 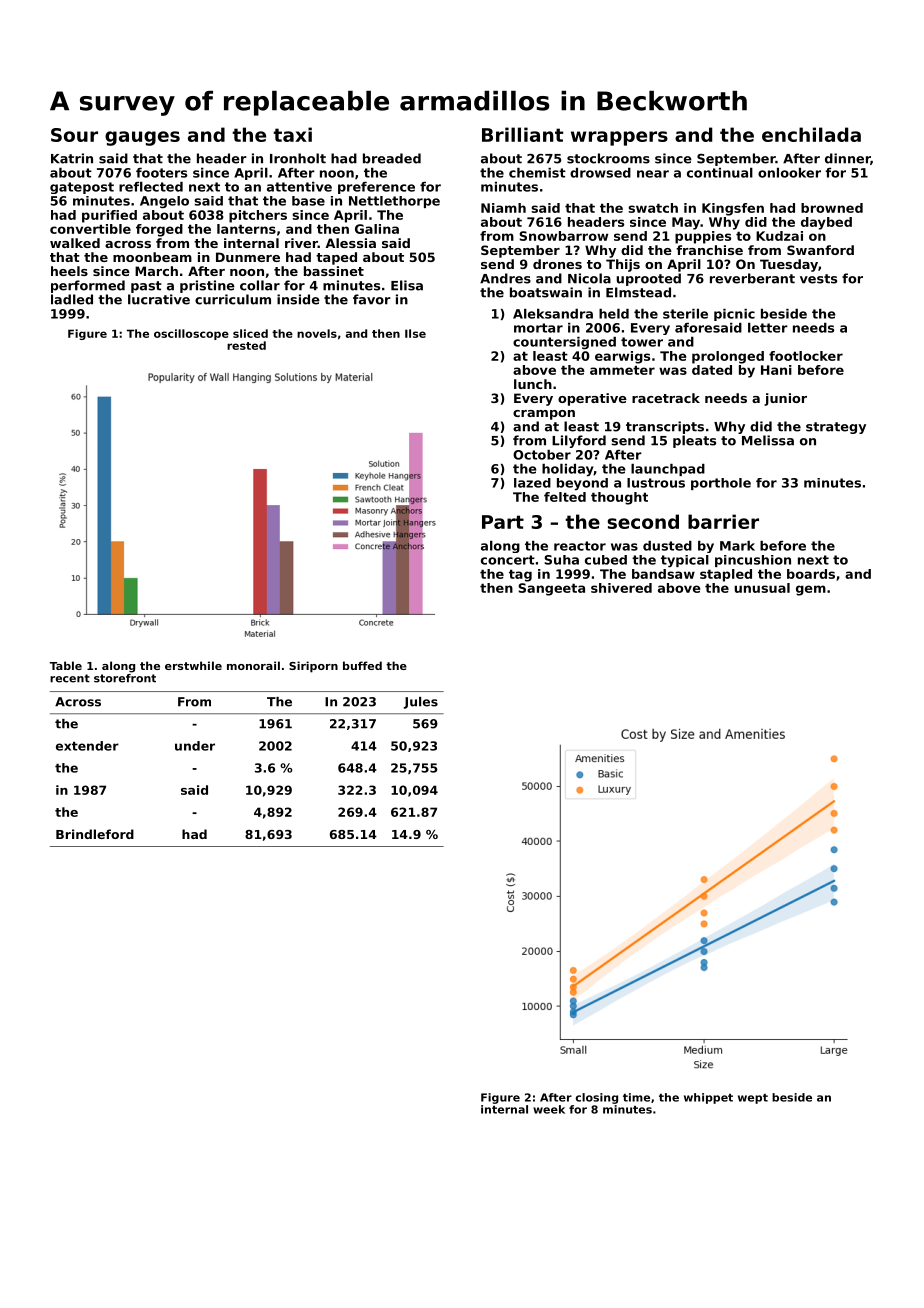 What do you see at coordinates (549, 1109) in the document?
I see `week` at bounding box center [549, 1109].
